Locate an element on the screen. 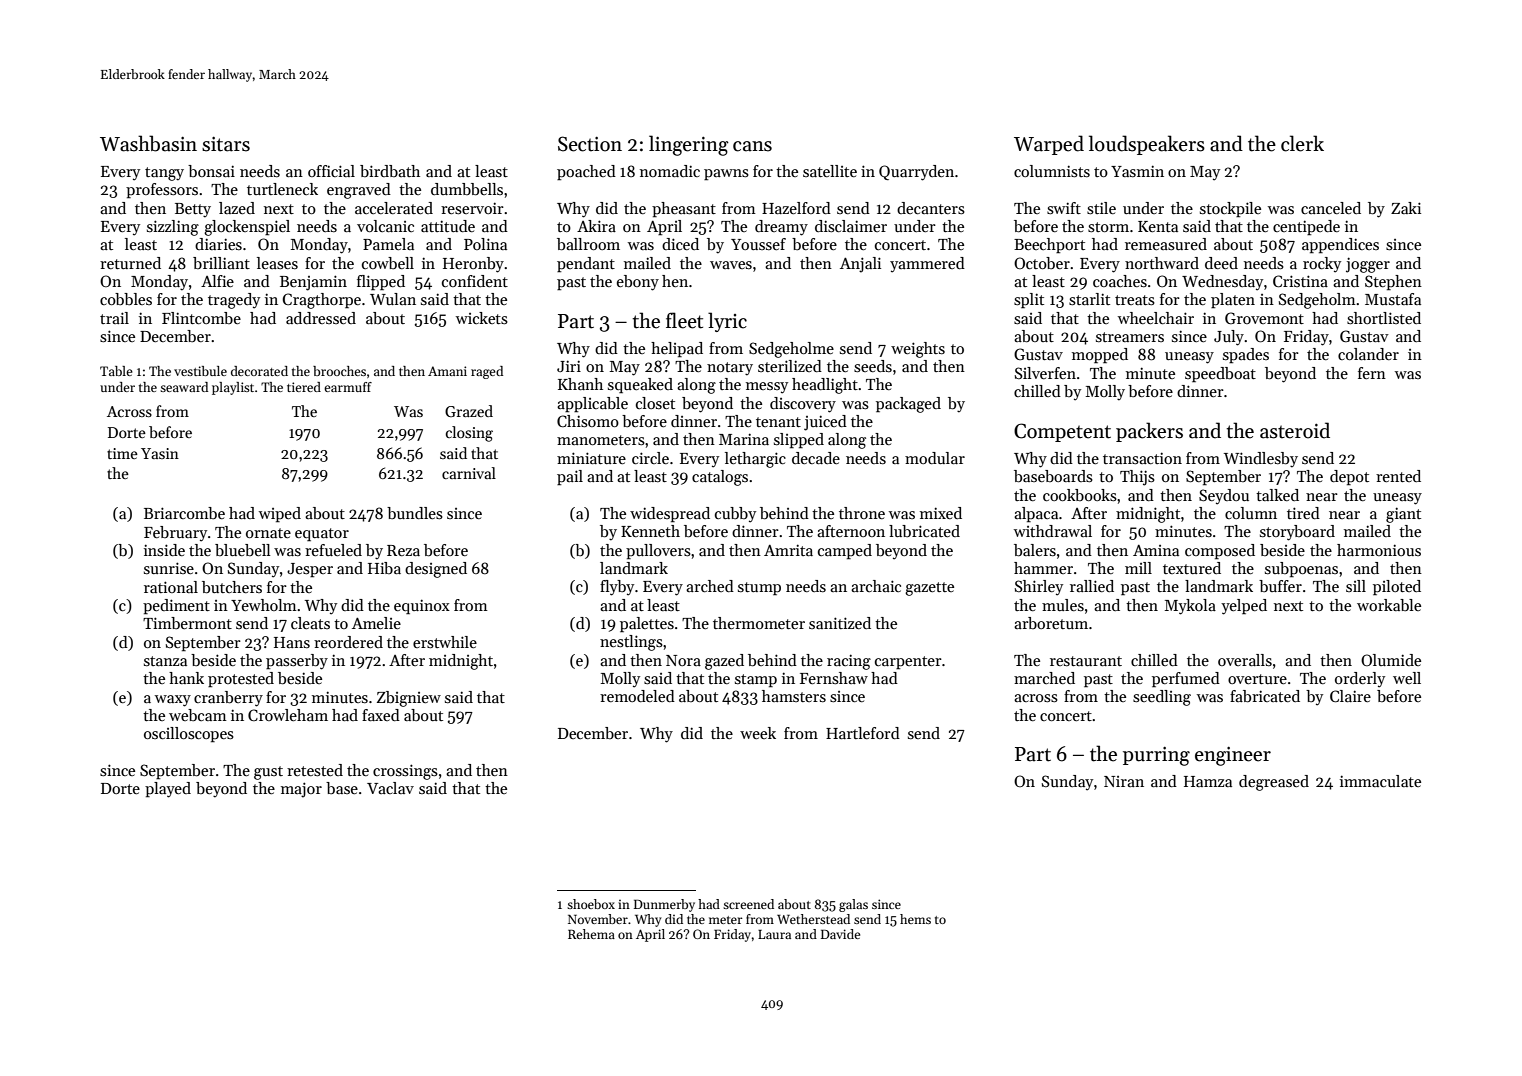 Image resolution: width=1522 pixels, height=1076 pixels. engineer is located at coordinates (1233, 756).
